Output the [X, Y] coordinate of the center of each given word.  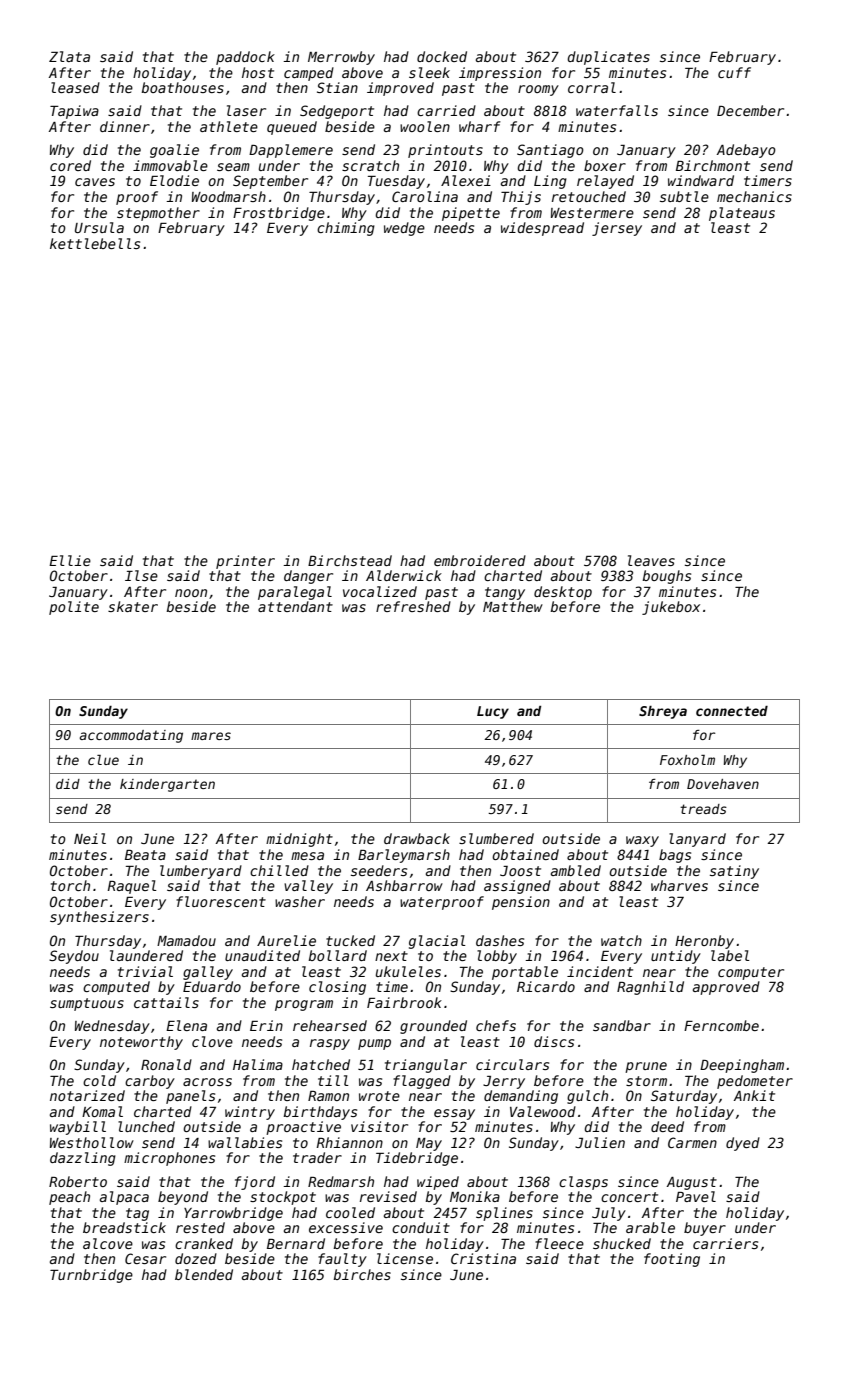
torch [70, 885]
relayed [605, 182]
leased [75, 87]
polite [74, 608]
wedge [404, 229]
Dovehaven [723, 784]
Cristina [483, 1258]
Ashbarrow [404, 885]
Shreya [663, 712]
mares [211, 736]
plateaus [742, 214]
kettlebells [95, 243]
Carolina [425, 196]
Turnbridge [91, 1276]
